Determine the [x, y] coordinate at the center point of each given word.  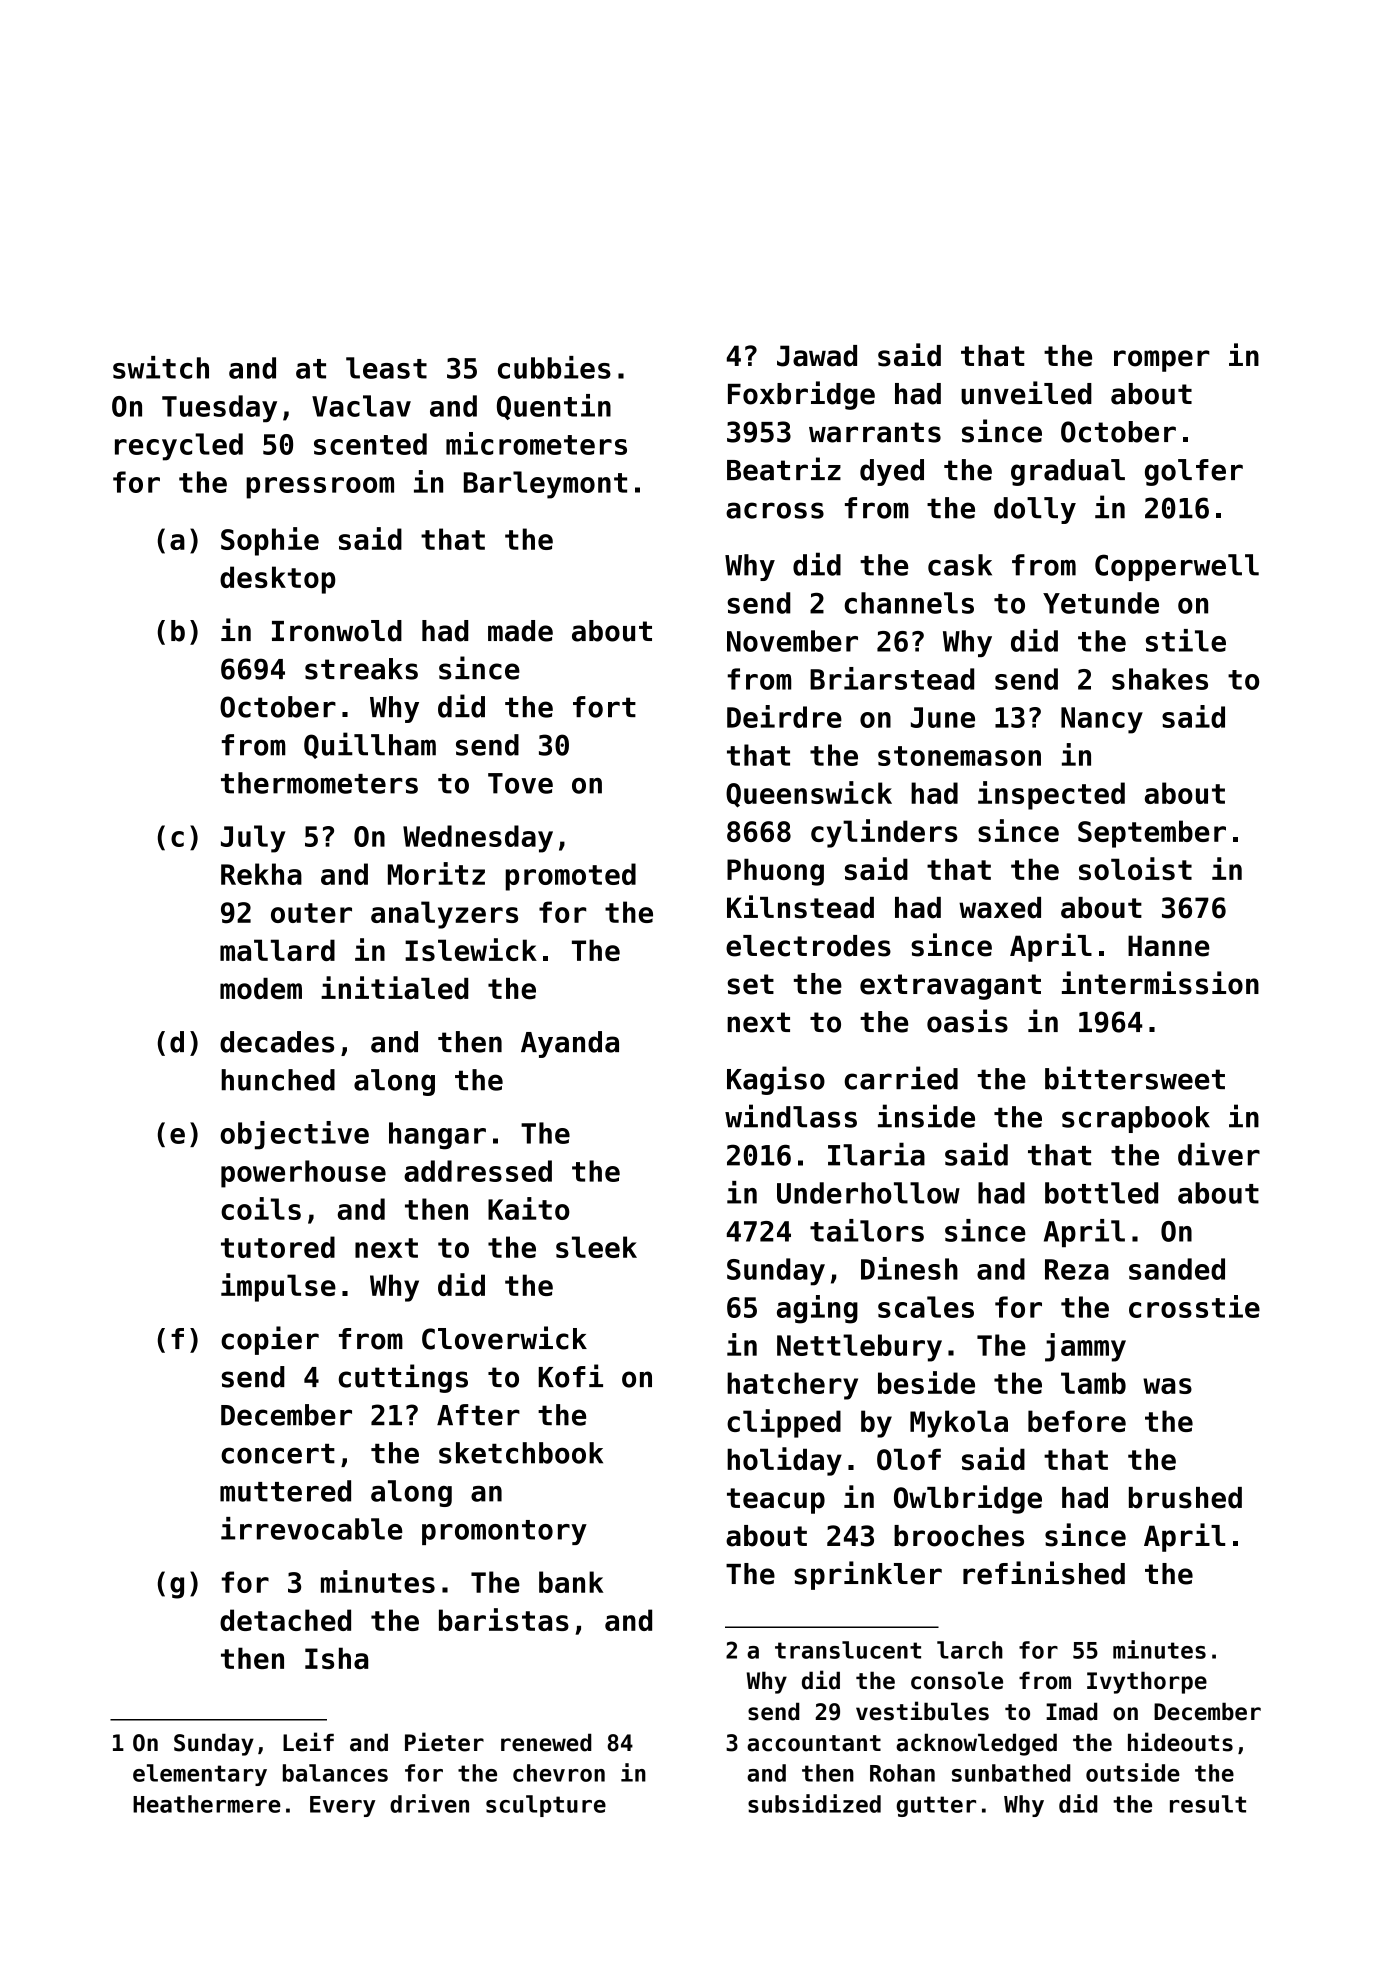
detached [285, 1620]
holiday [784, 1461]
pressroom [320, 488]
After [478, 1415]
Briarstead [892, 678]
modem [261, 989]
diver [1219, 1154]
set [750, 984]
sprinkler [868, 1575]
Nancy [1102, 720]
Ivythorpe [1147, 1682]
